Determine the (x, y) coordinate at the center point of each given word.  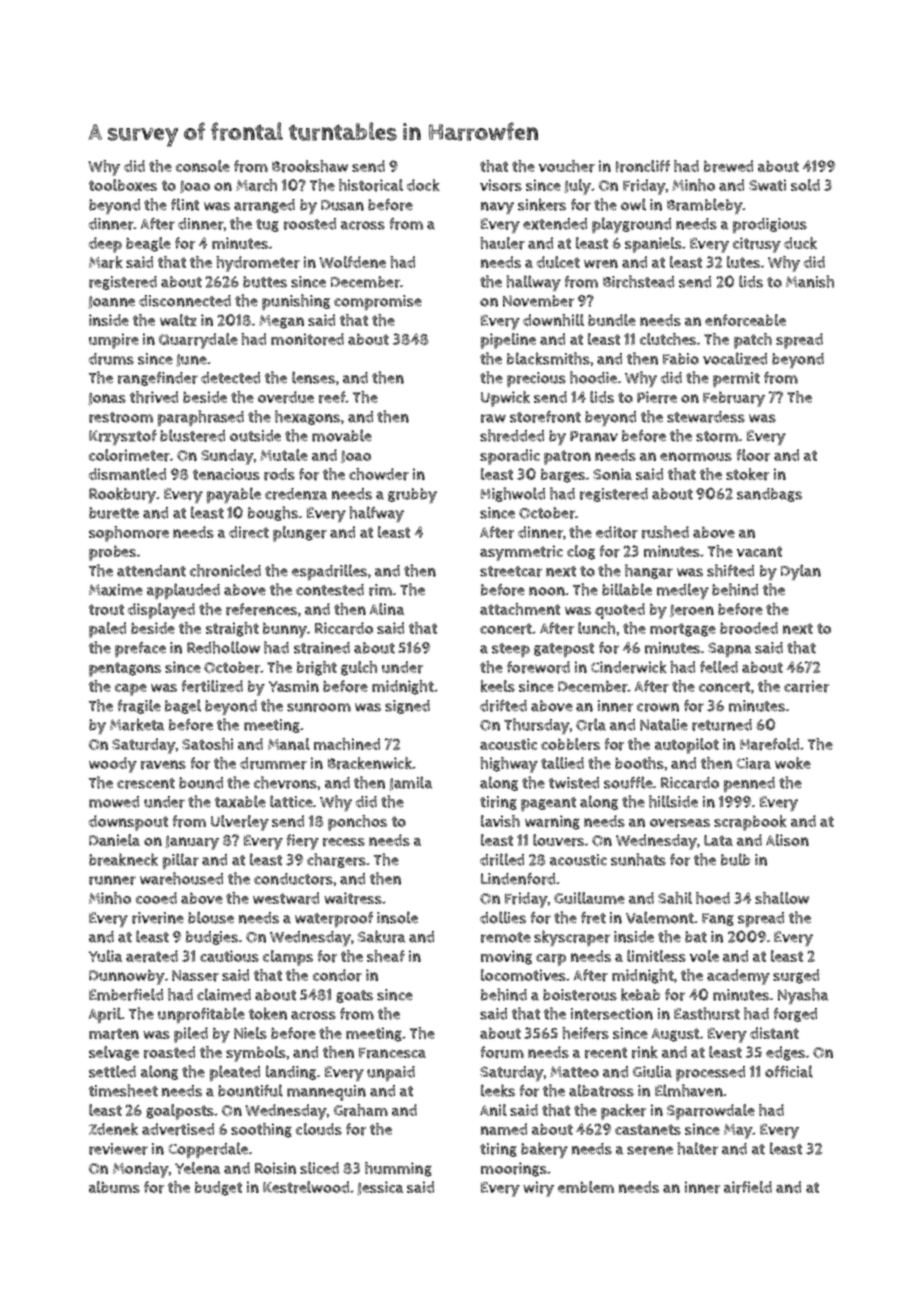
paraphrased (201, 418)
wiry (538, 1189)
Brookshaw (310, 166)
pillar (181, 861)
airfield (748, 1187)
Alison (787, 840)
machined (347, 744)
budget (218, 1188)
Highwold (513, 494)
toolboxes (123, 185)
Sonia (612, 474)
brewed (728, 166)
